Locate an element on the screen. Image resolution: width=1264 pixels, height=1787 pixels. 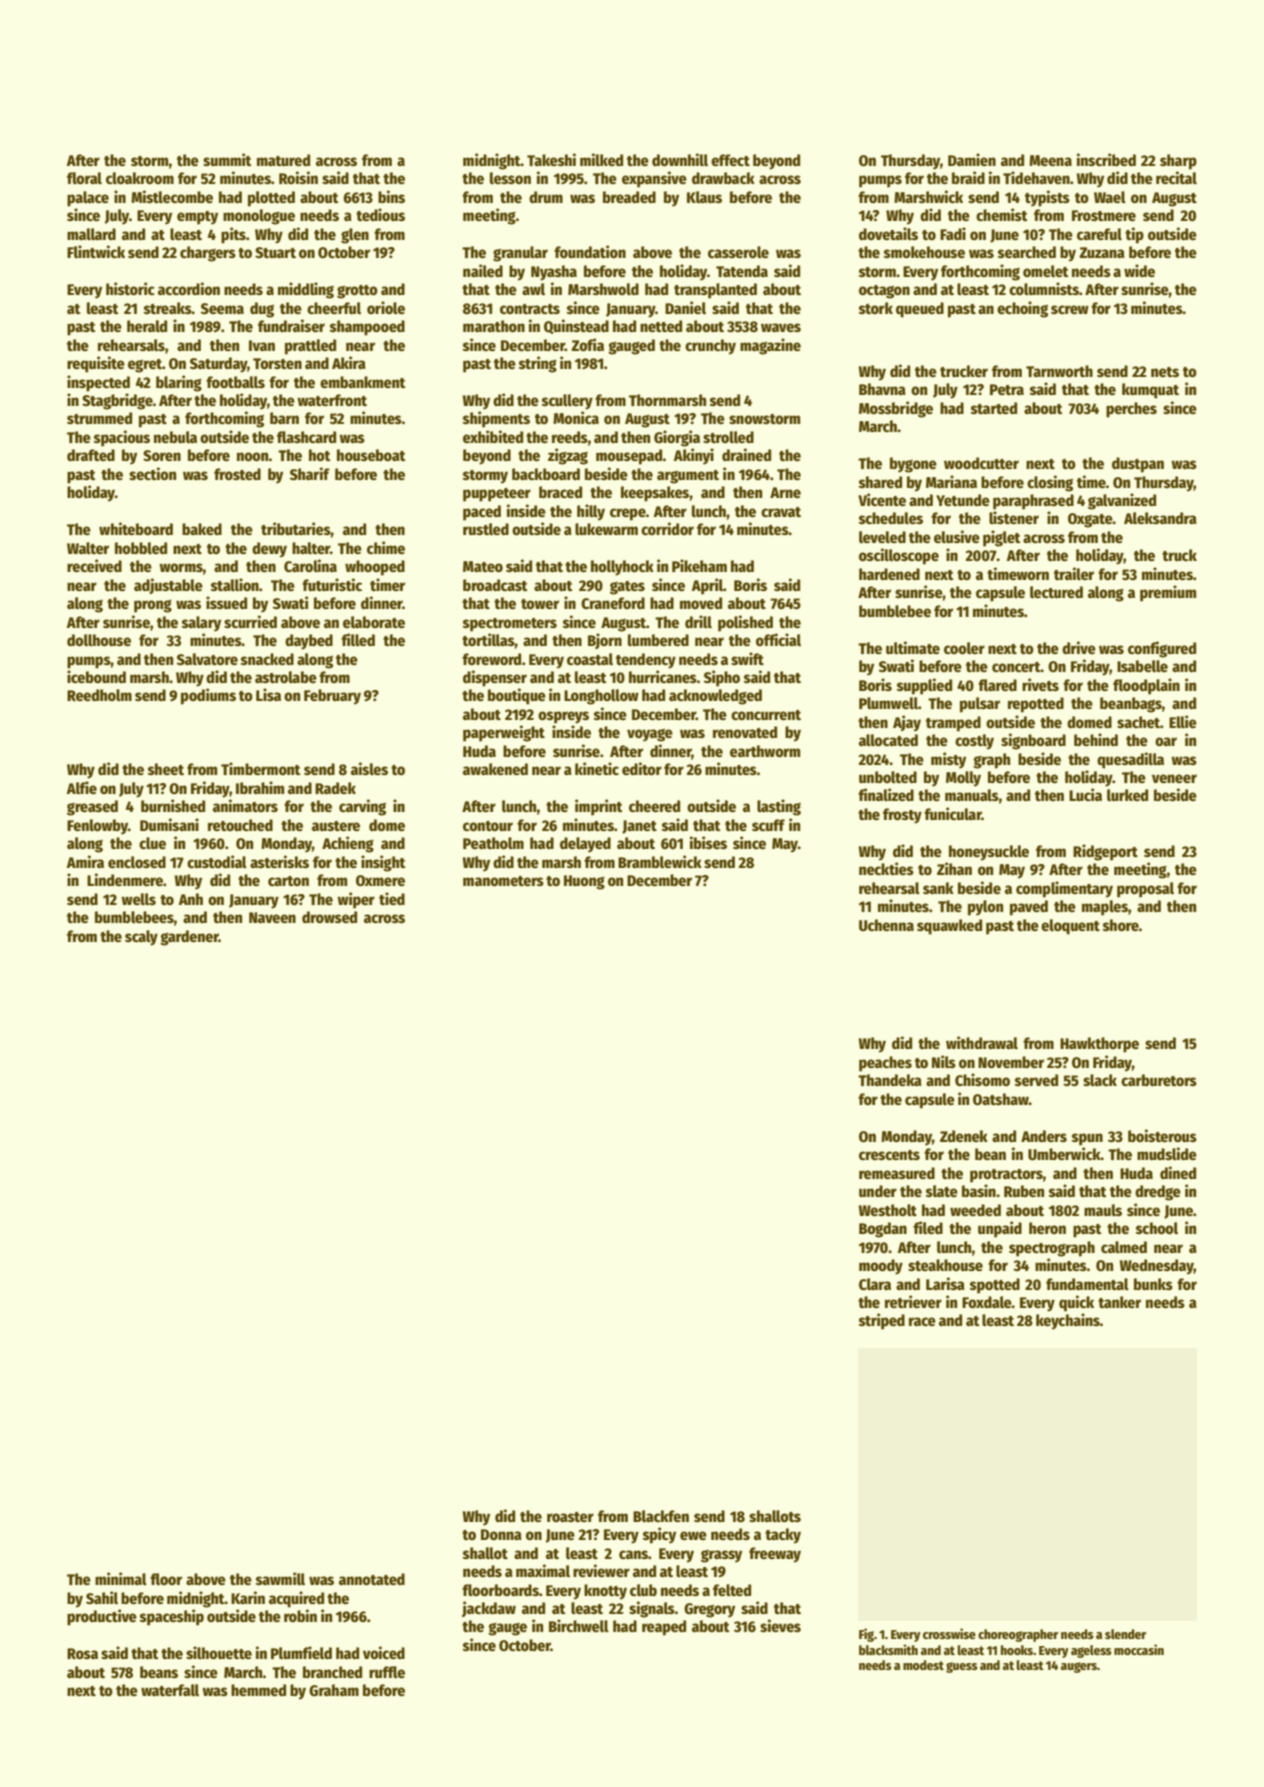
chemist is located at coordinates (1002, 214).
